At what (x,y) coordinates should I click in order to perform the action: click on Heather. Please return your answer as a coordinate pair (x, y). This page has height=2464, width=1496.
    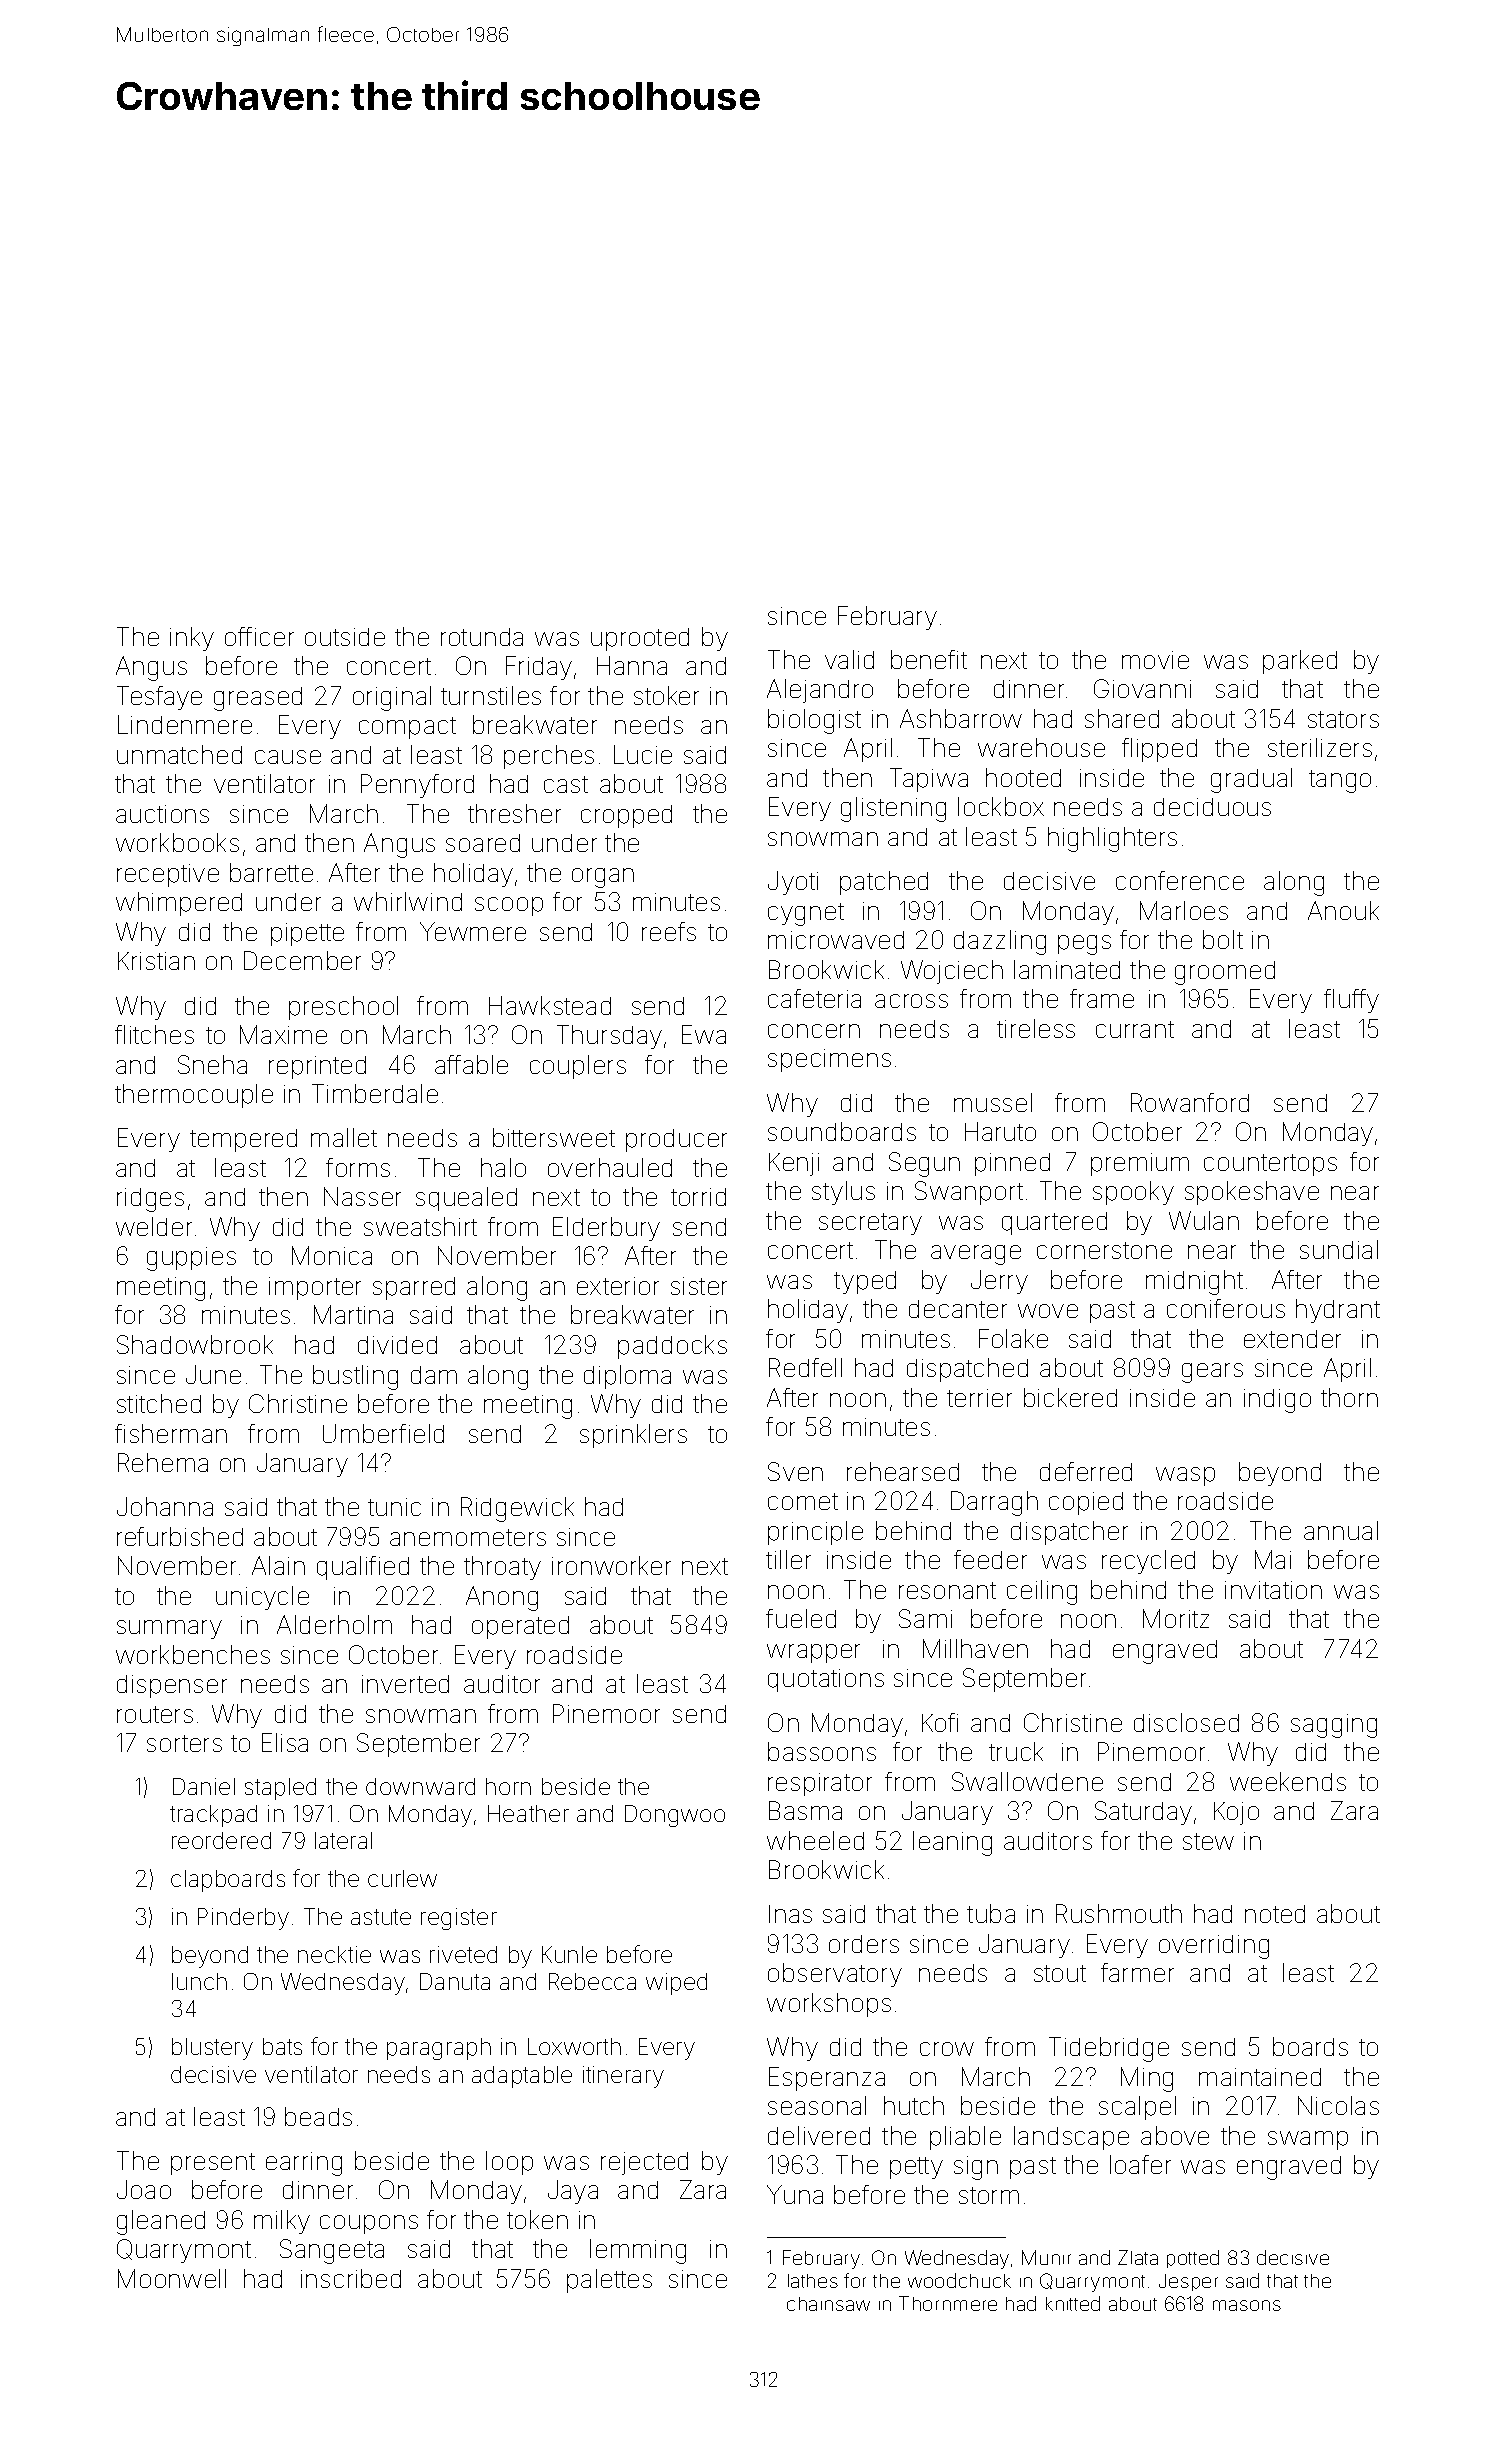
    Looking at the image, I should click on (528, 1813).
